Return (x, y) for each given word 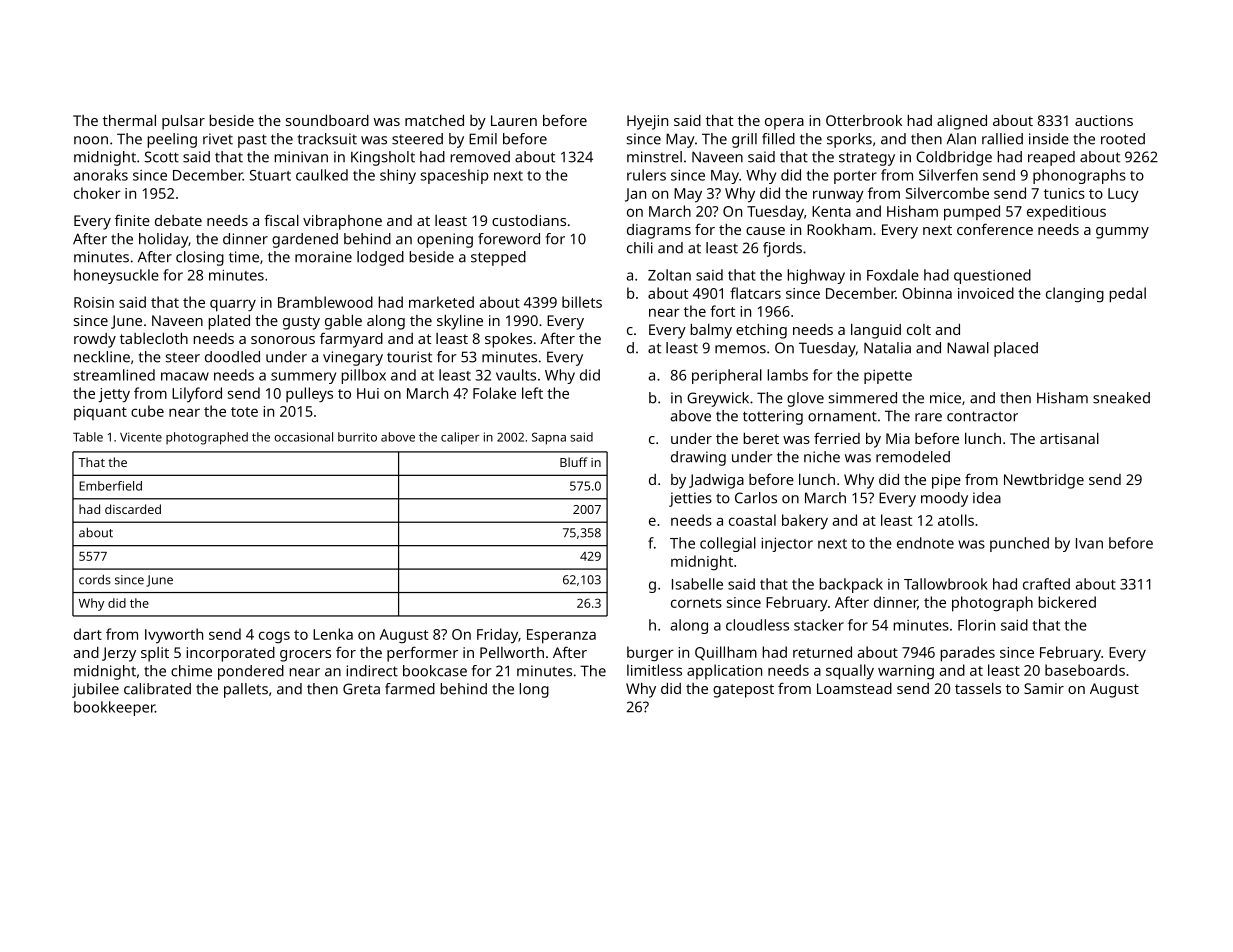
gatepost (743, 691)
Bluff (574, 462)
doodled (232, 357)
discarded (133, 509)
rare (928, 417)
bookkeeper (114, 708)
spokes (508, 340)
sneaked (1121, 398)
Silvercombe (947, 193)
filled (778, 139)
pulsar (183, 122)
